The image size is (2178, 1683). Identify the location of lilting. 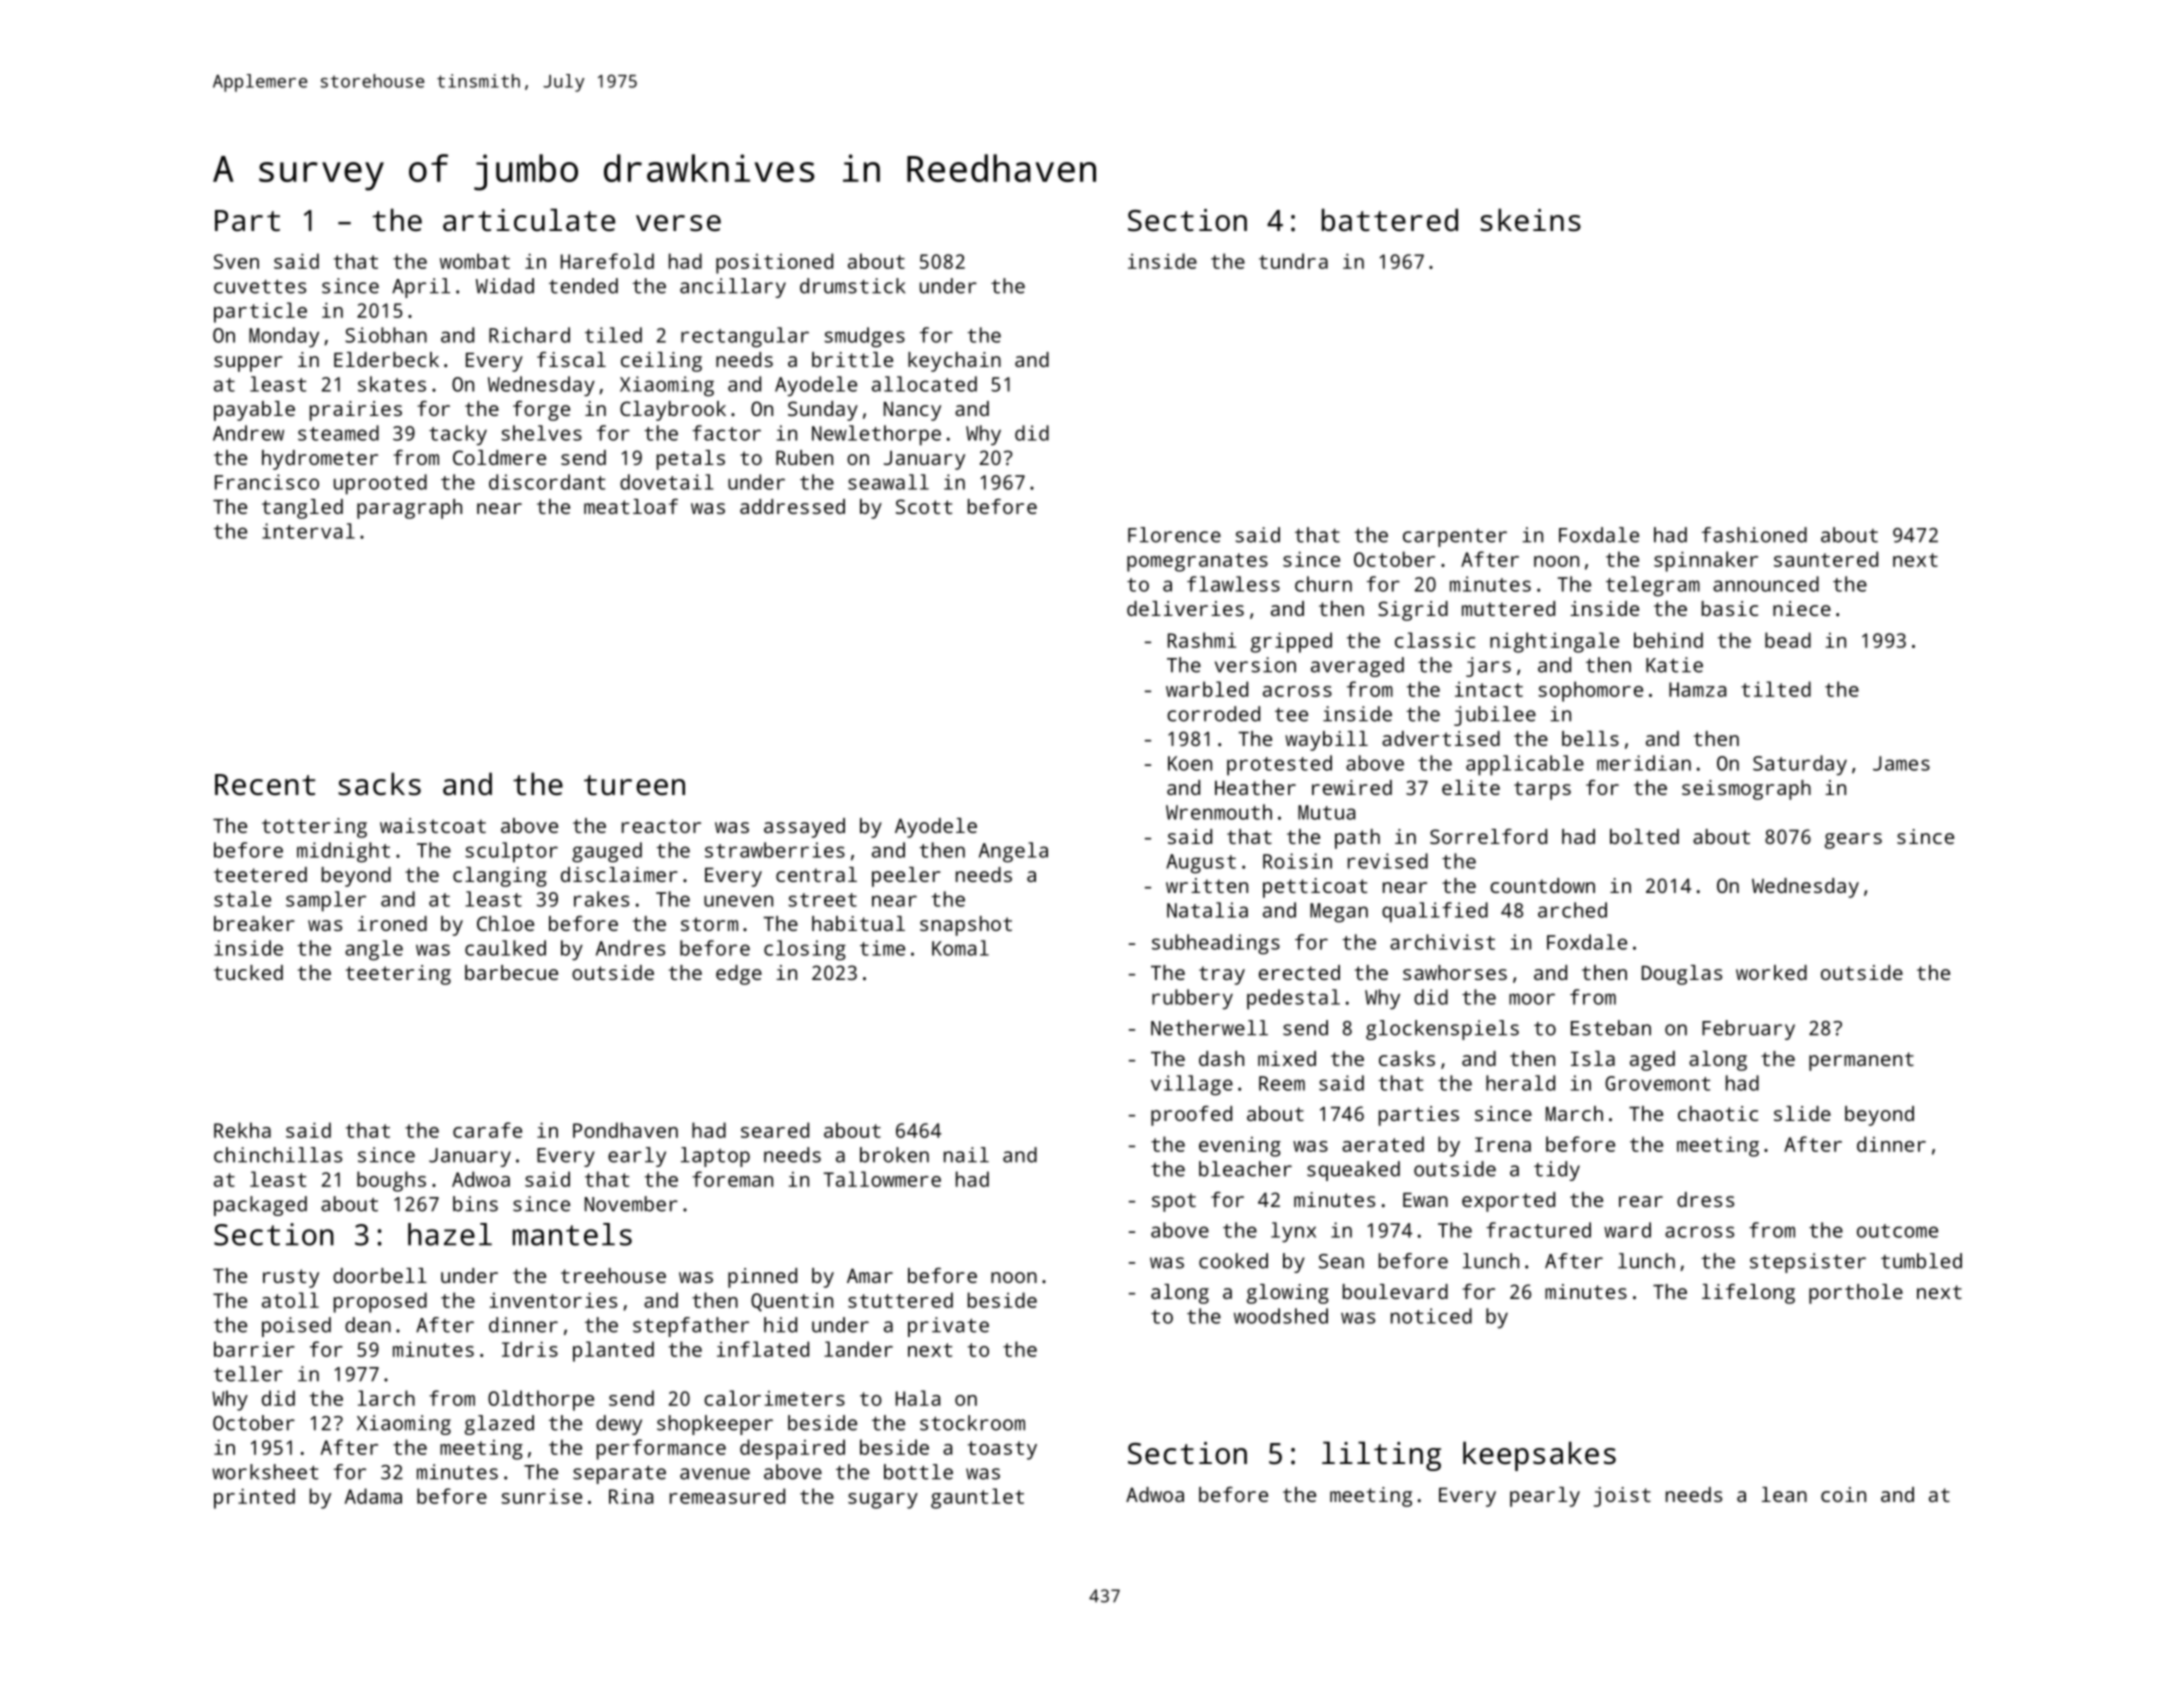
(1381, 1456).
